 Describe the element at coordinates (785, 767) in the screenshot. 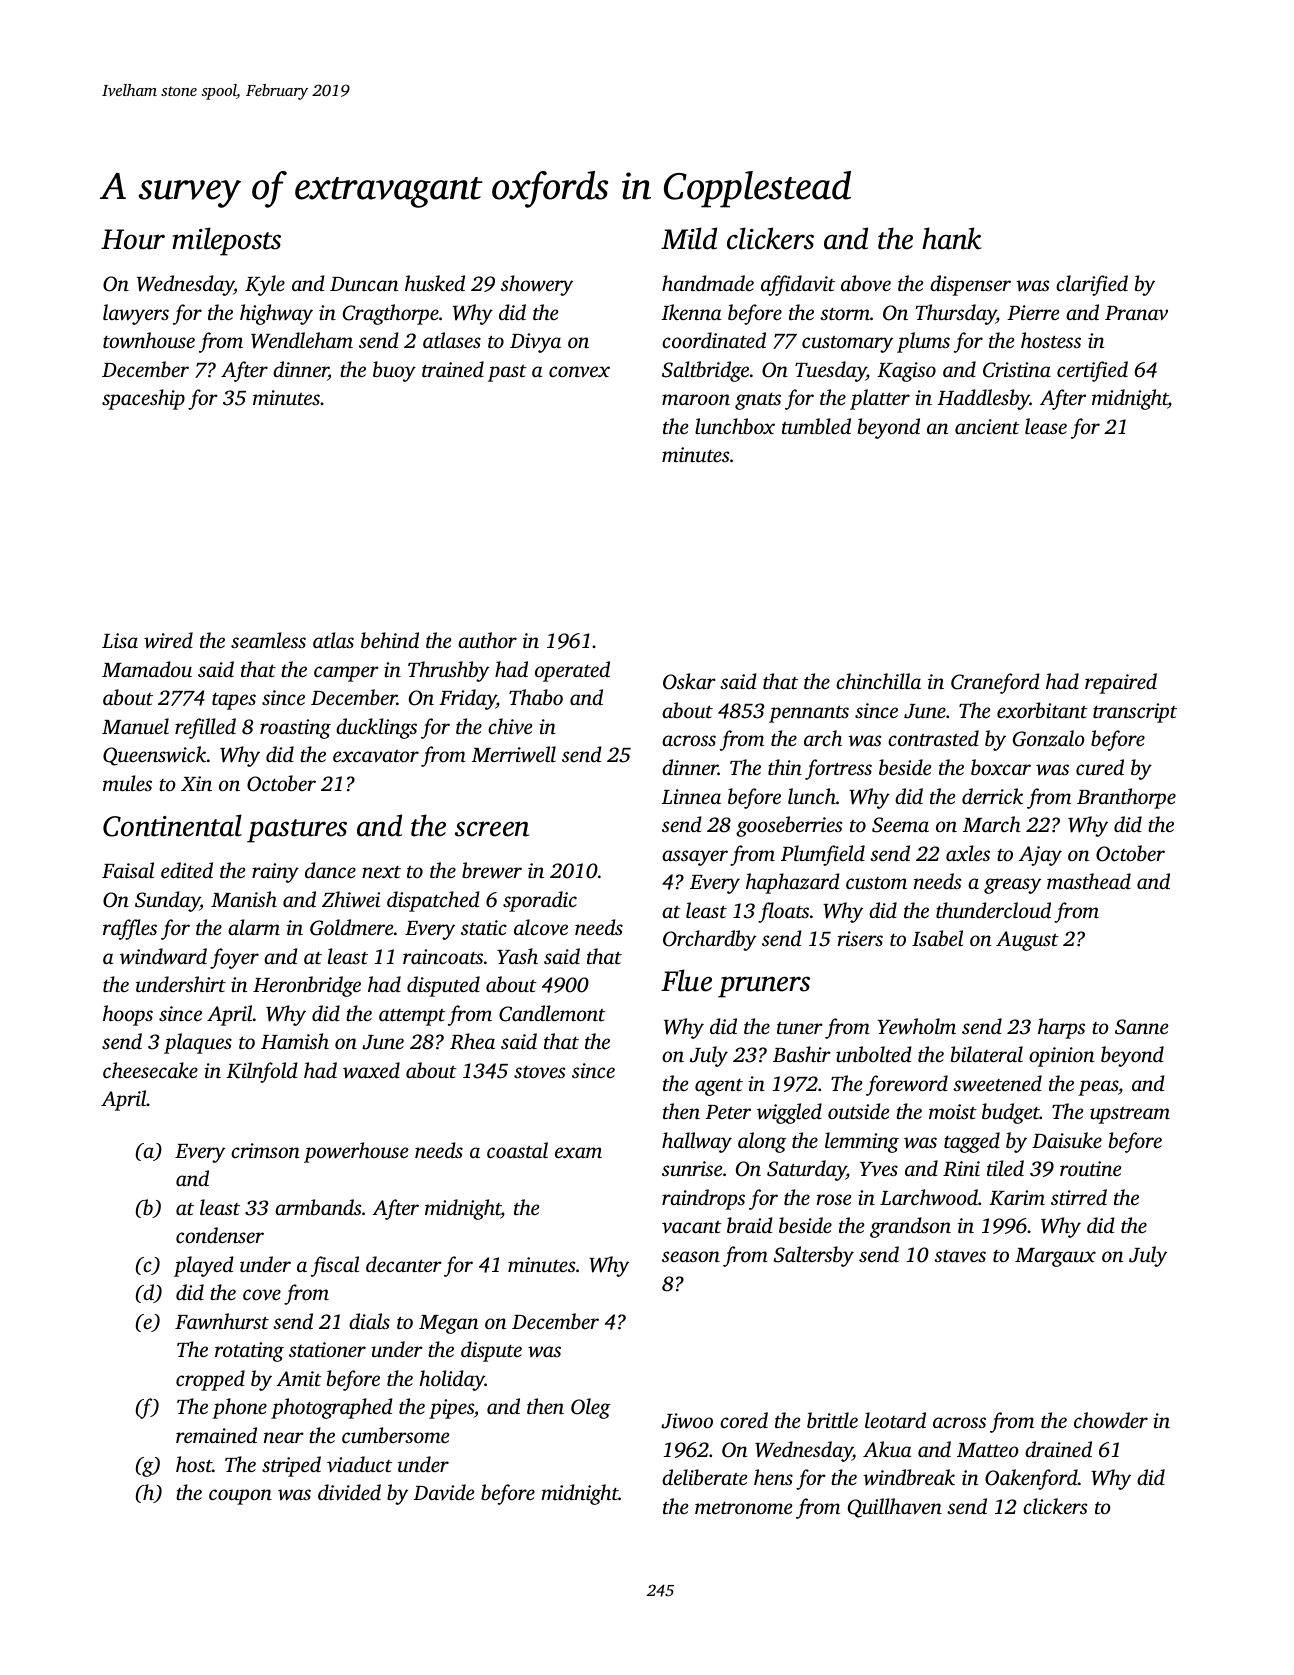

I see `thin` at that location.
